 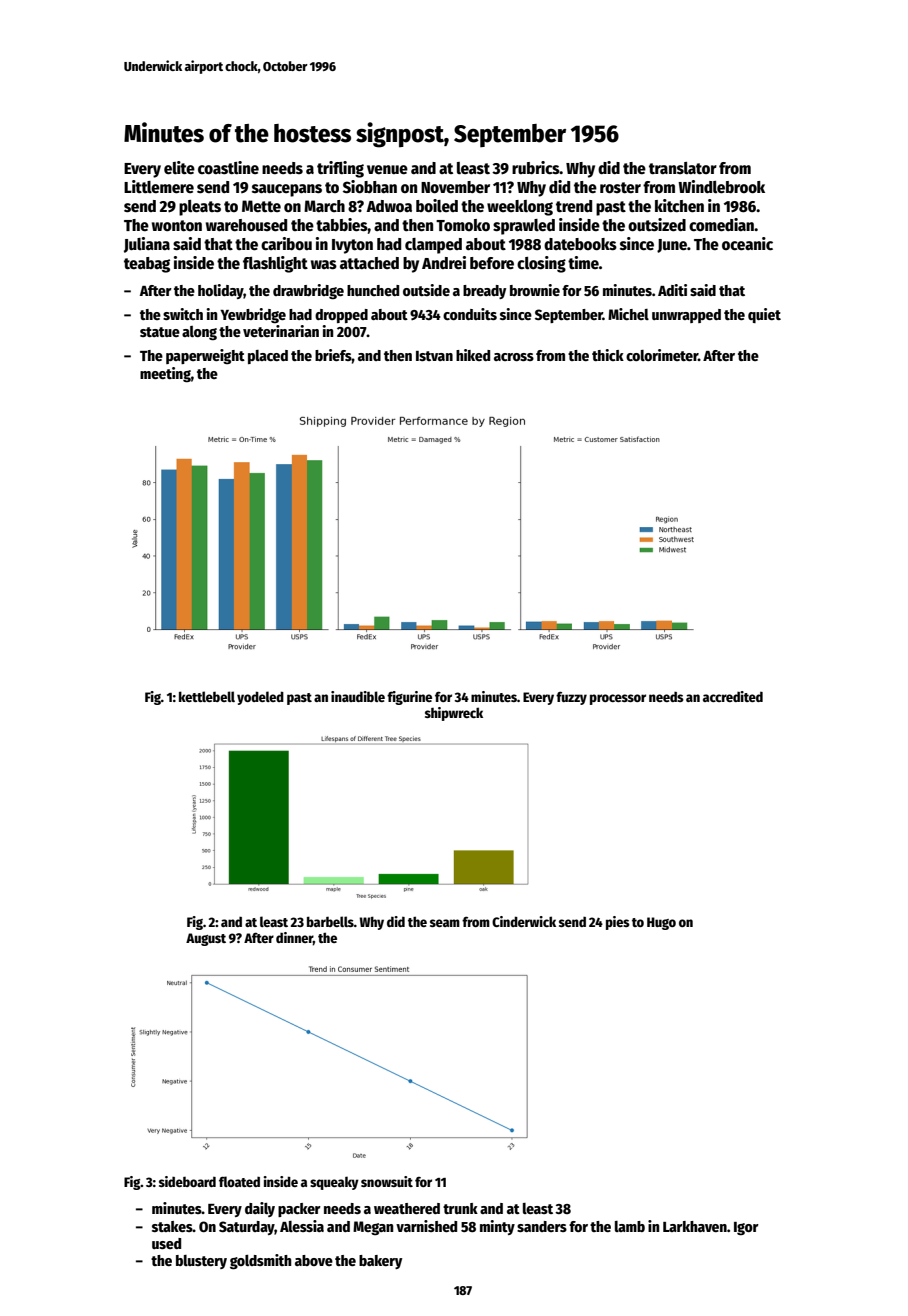 What do you see at coordinates (260, 698) in the page?
I see `yodeled` at bounding box center [260, 698].
